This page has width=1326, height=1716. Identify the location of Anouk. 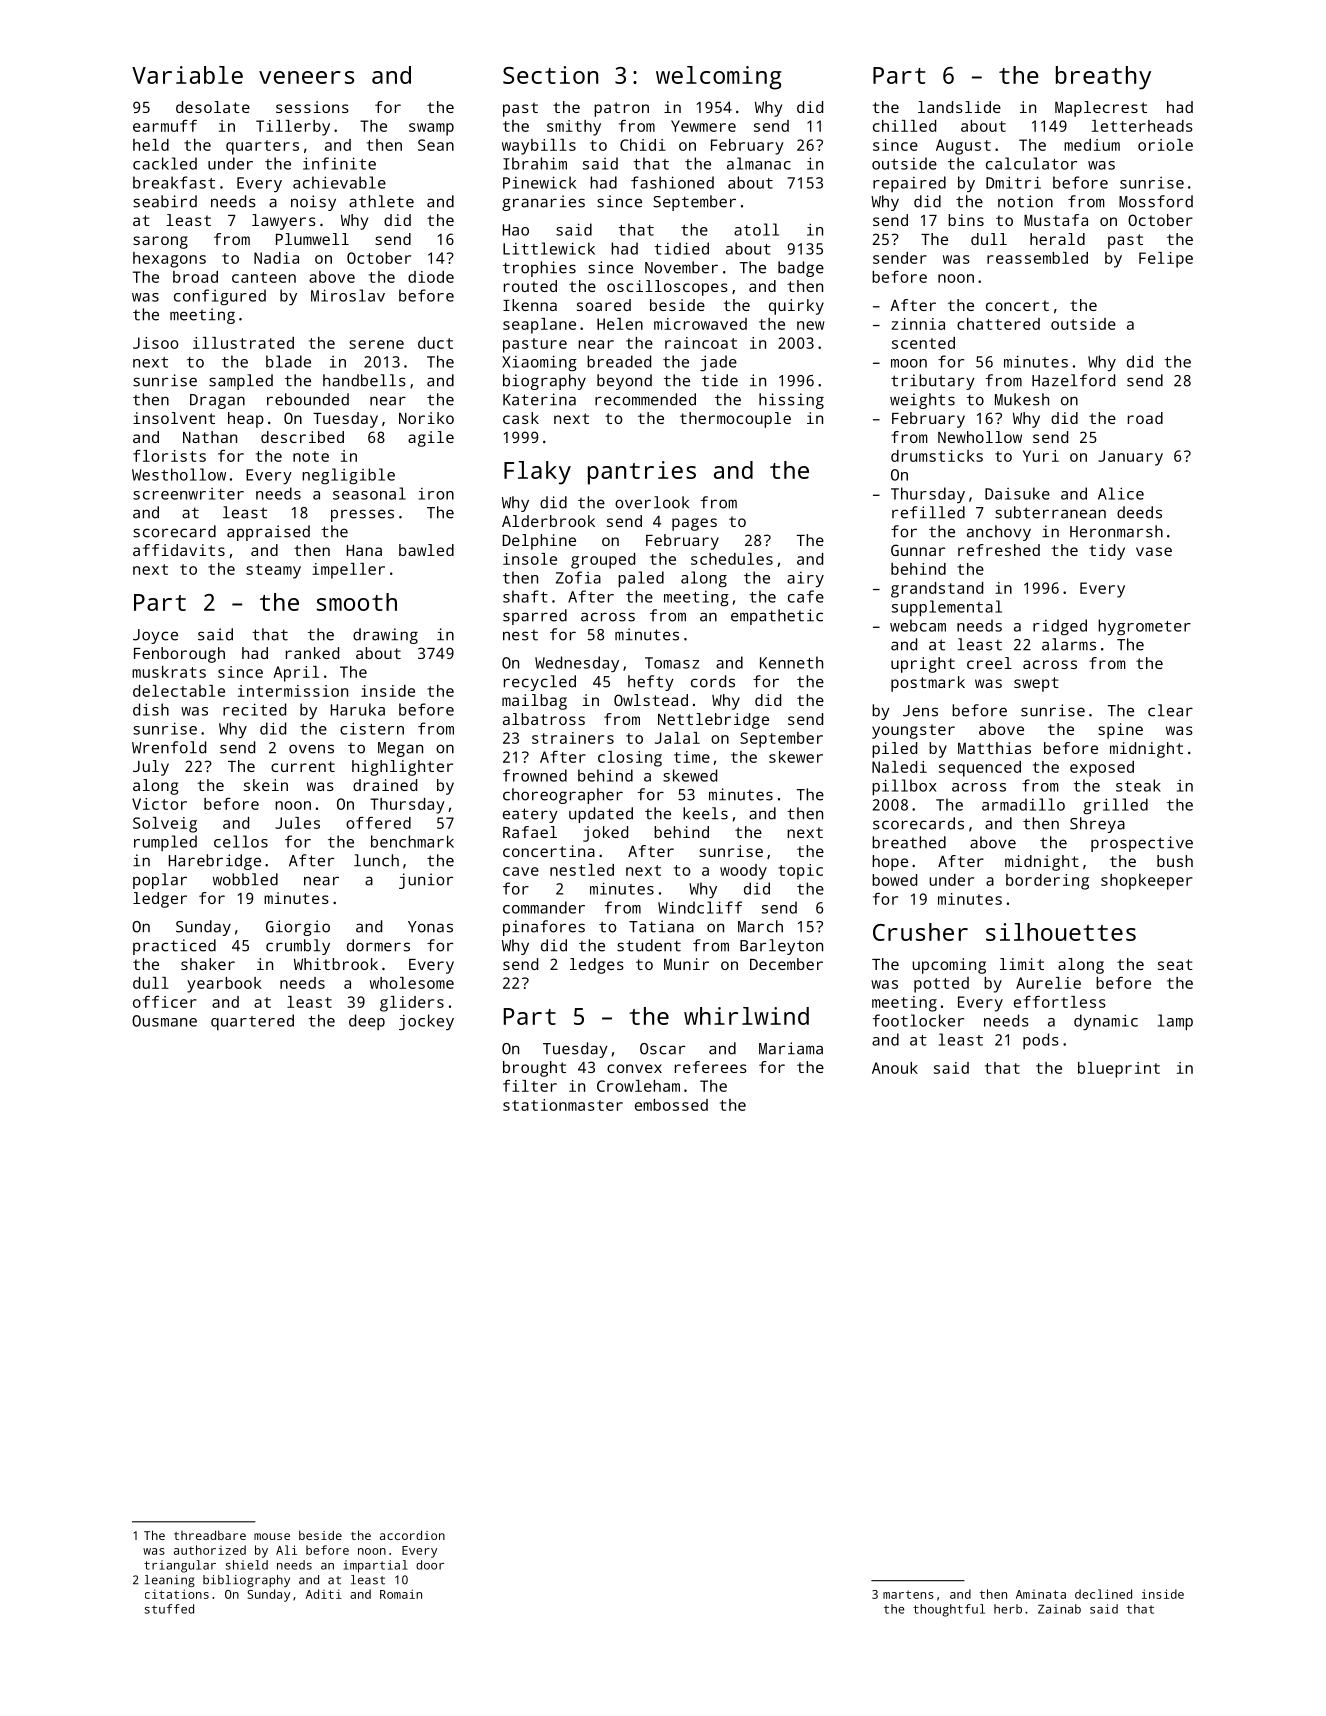
(895, 1068).
